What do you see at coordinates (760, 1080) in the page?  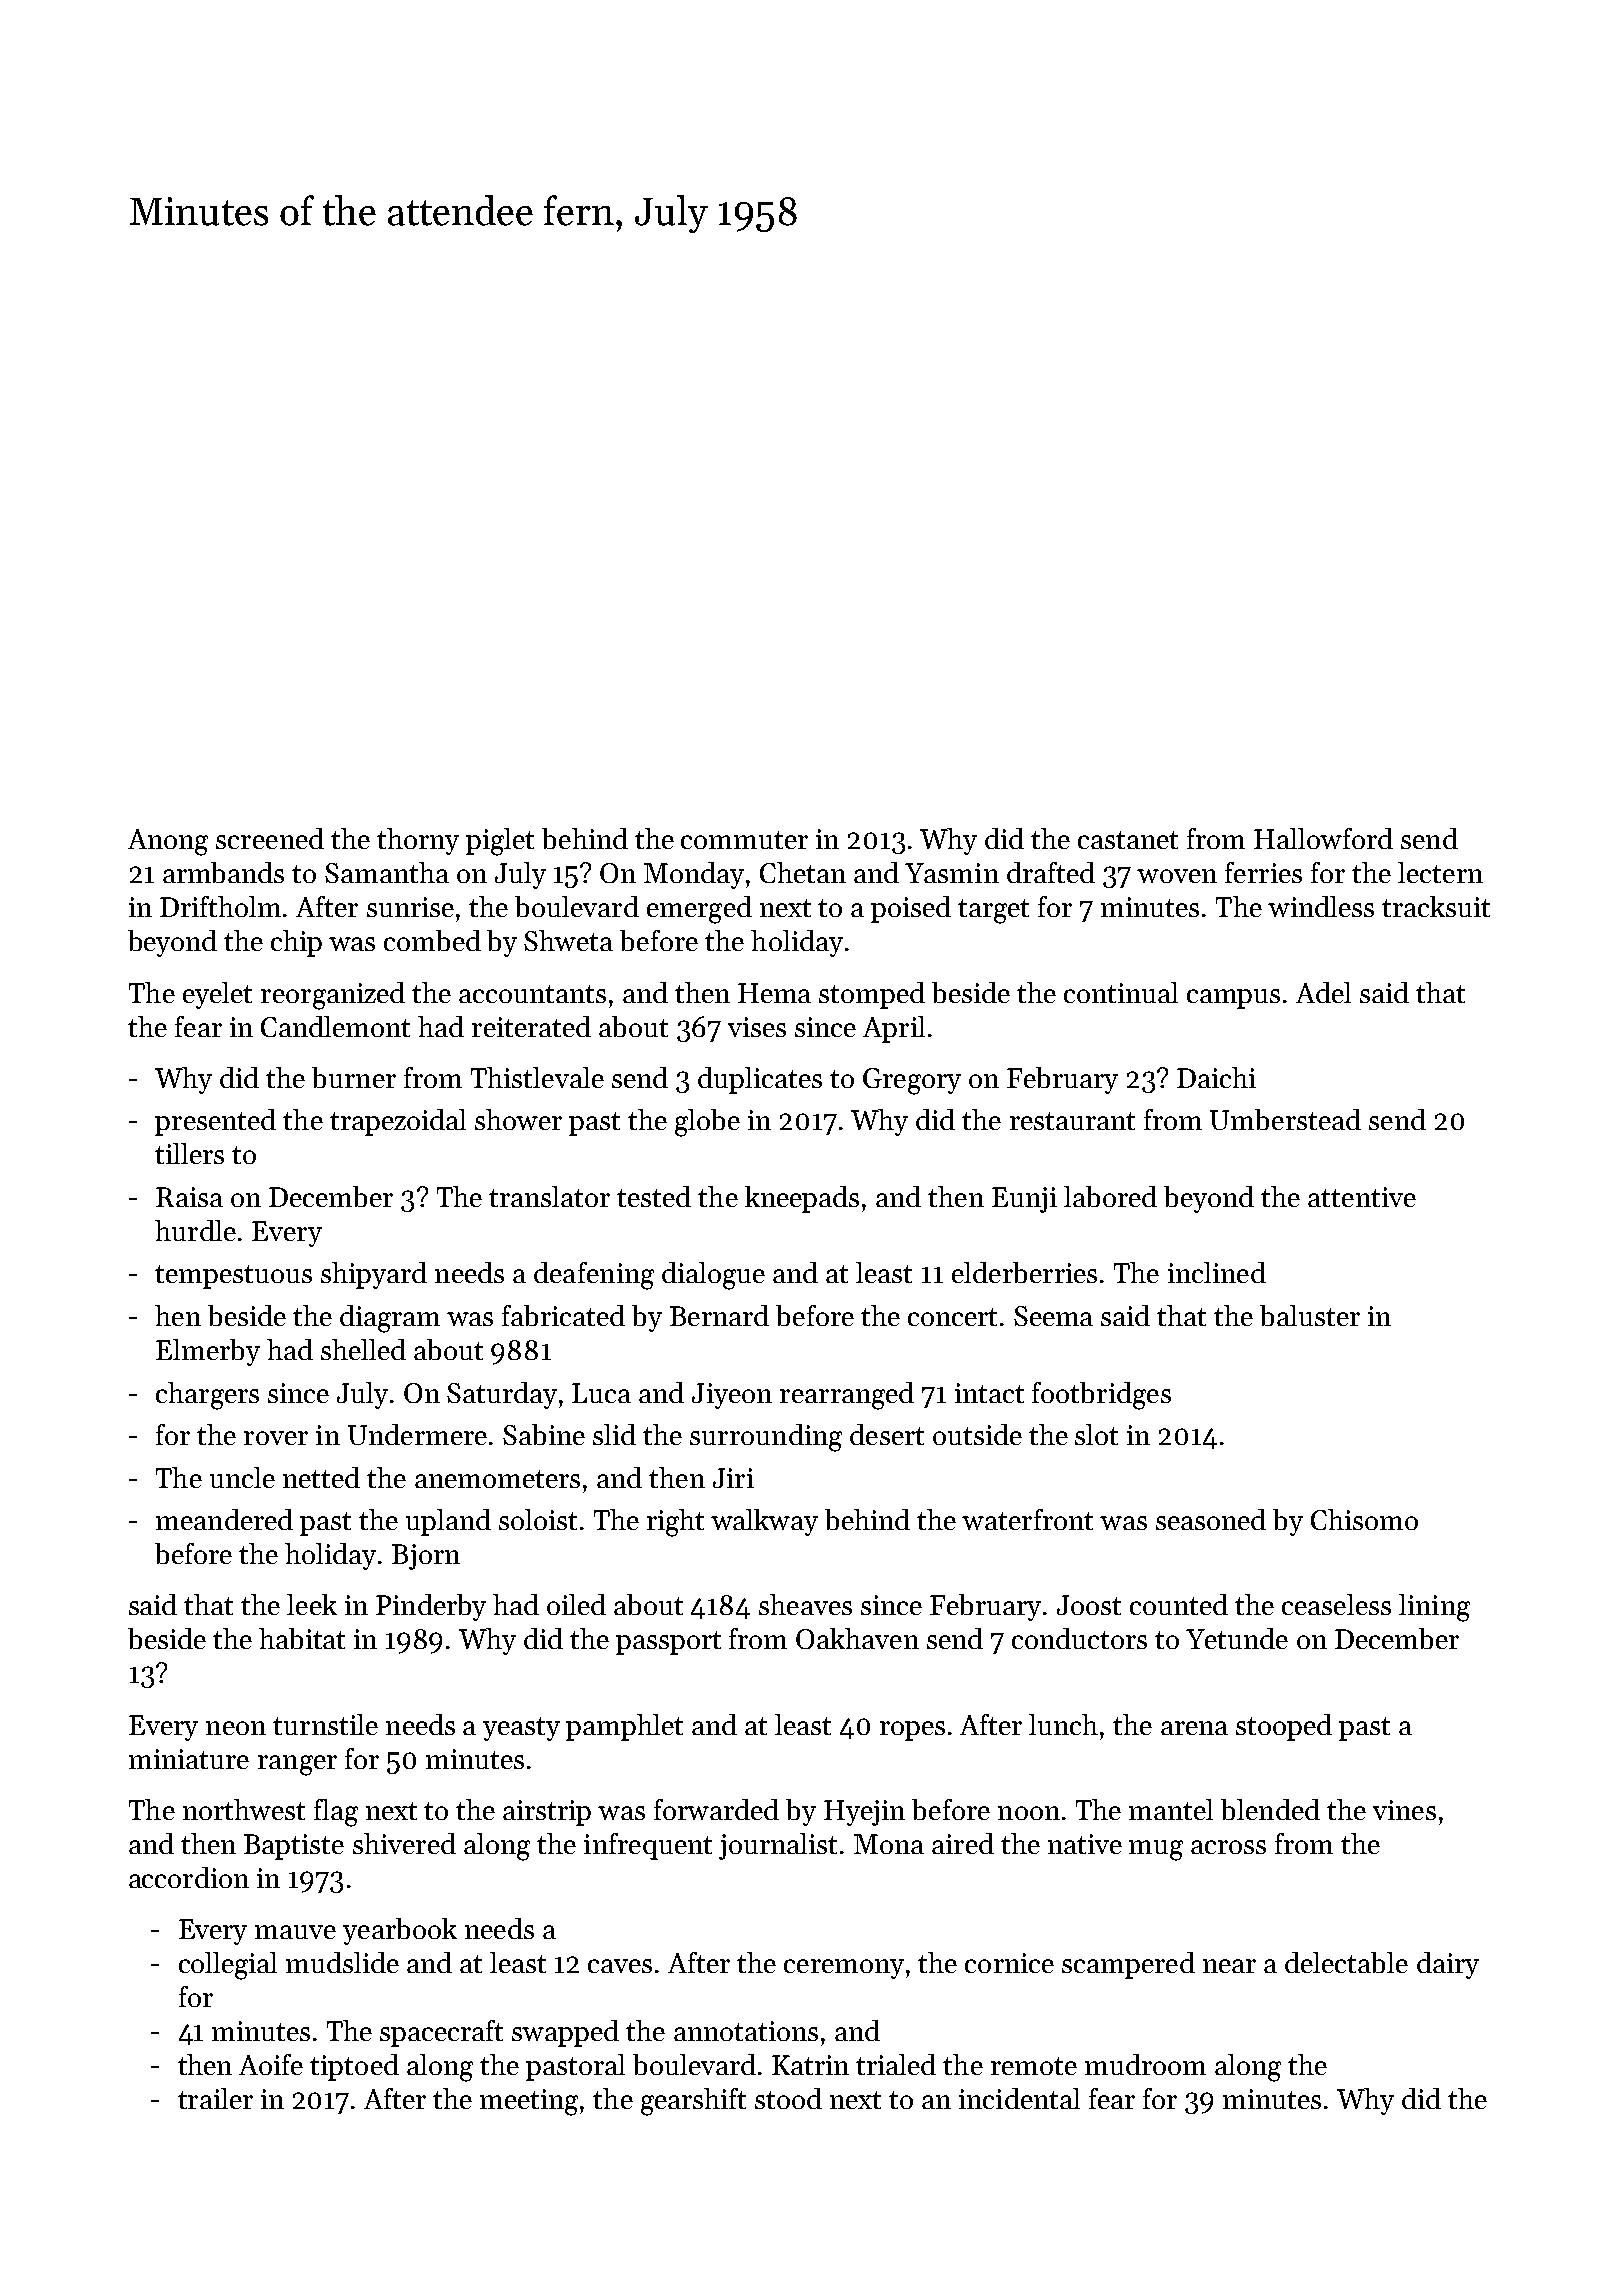 I see `duplicates` at bounding box center [760, 1080].
